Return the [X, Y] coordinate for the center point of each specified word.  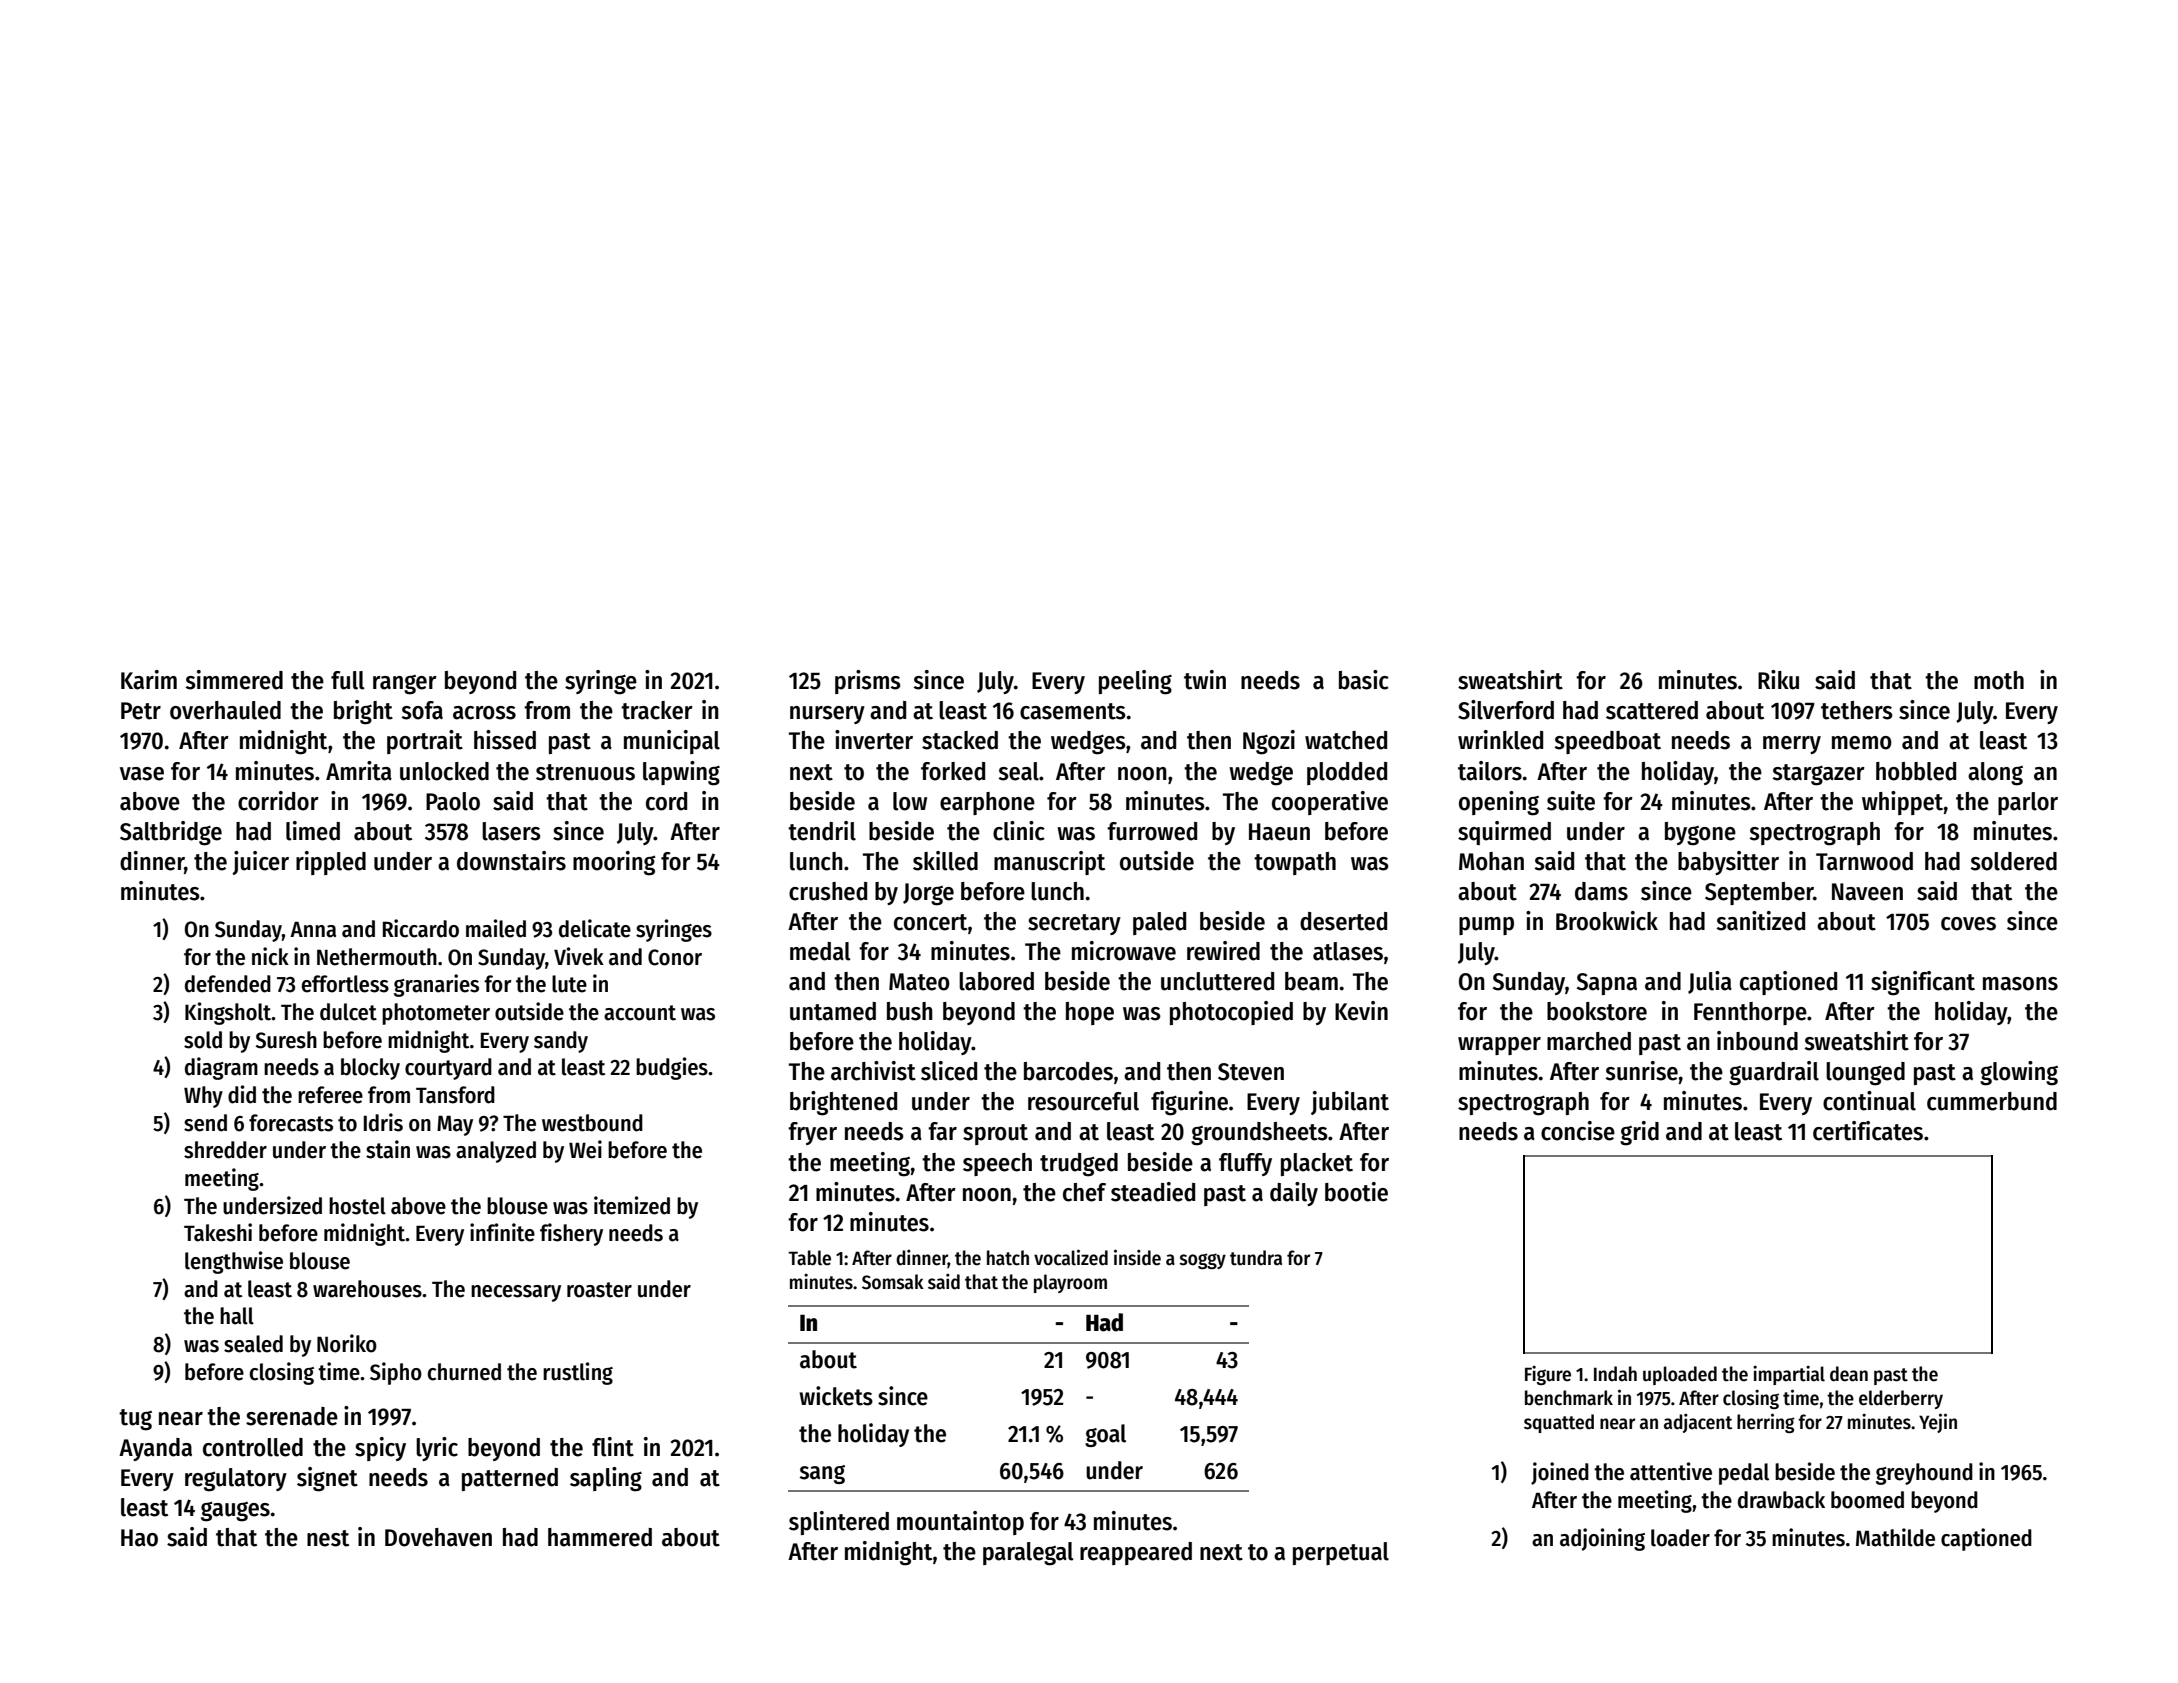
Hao [139, 1538]
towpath [1295, 863]
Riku [1778, 680]
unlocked [444, 771]
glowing [2019, 1073]
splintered [839, 1523]
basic [1364, 680]
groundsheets [1259, 1134]
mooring [614, 863]
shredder [225, 1150]
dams [1601, 891]
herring [1765, 1423]
